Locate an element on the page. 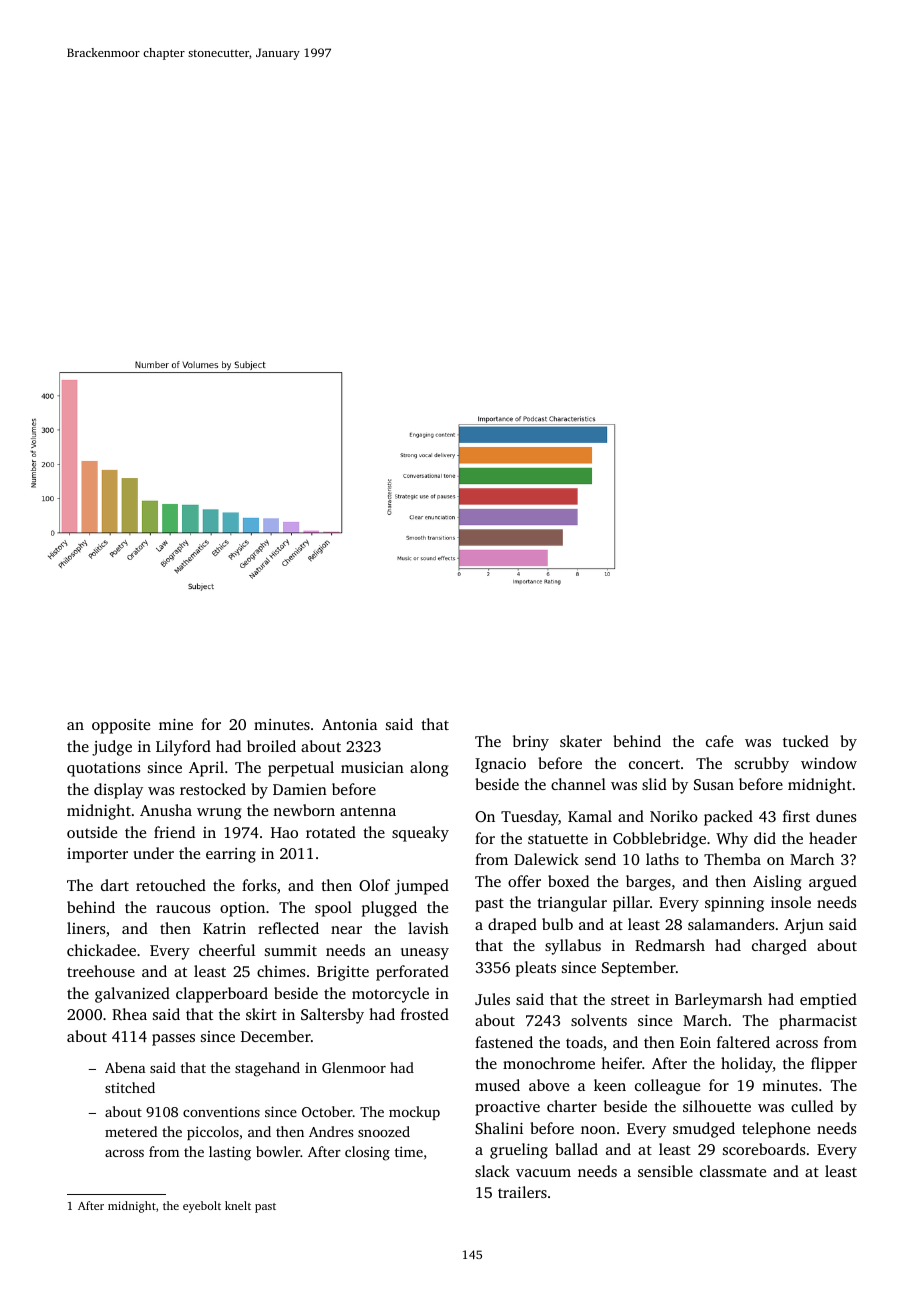 Image resolution: width=924 pixels, height=1308 pixels. emptied is located at coordinates (828, 1001).
